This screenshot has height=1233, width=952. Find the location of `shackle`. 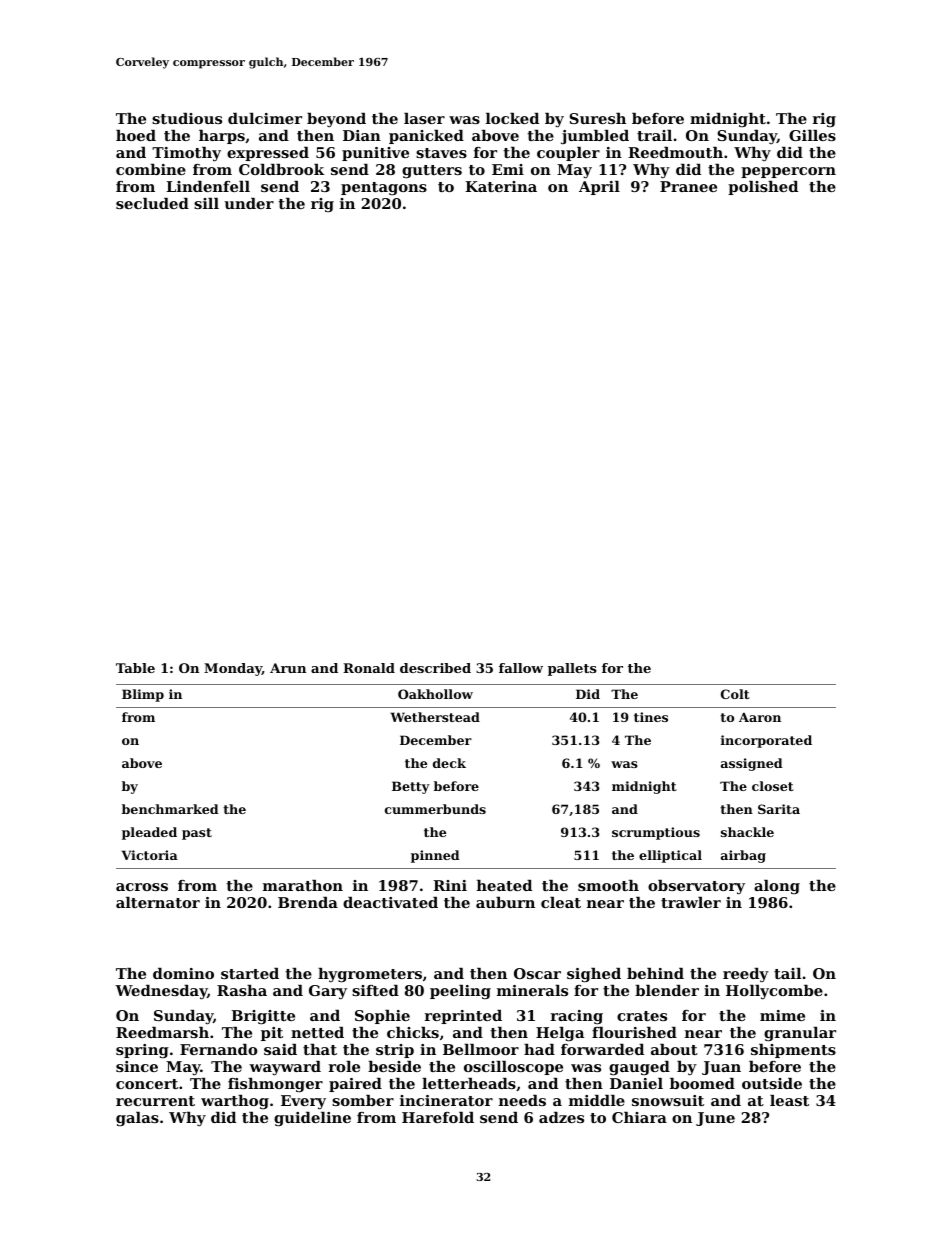

shackle is located at coordinates (747, 832).
